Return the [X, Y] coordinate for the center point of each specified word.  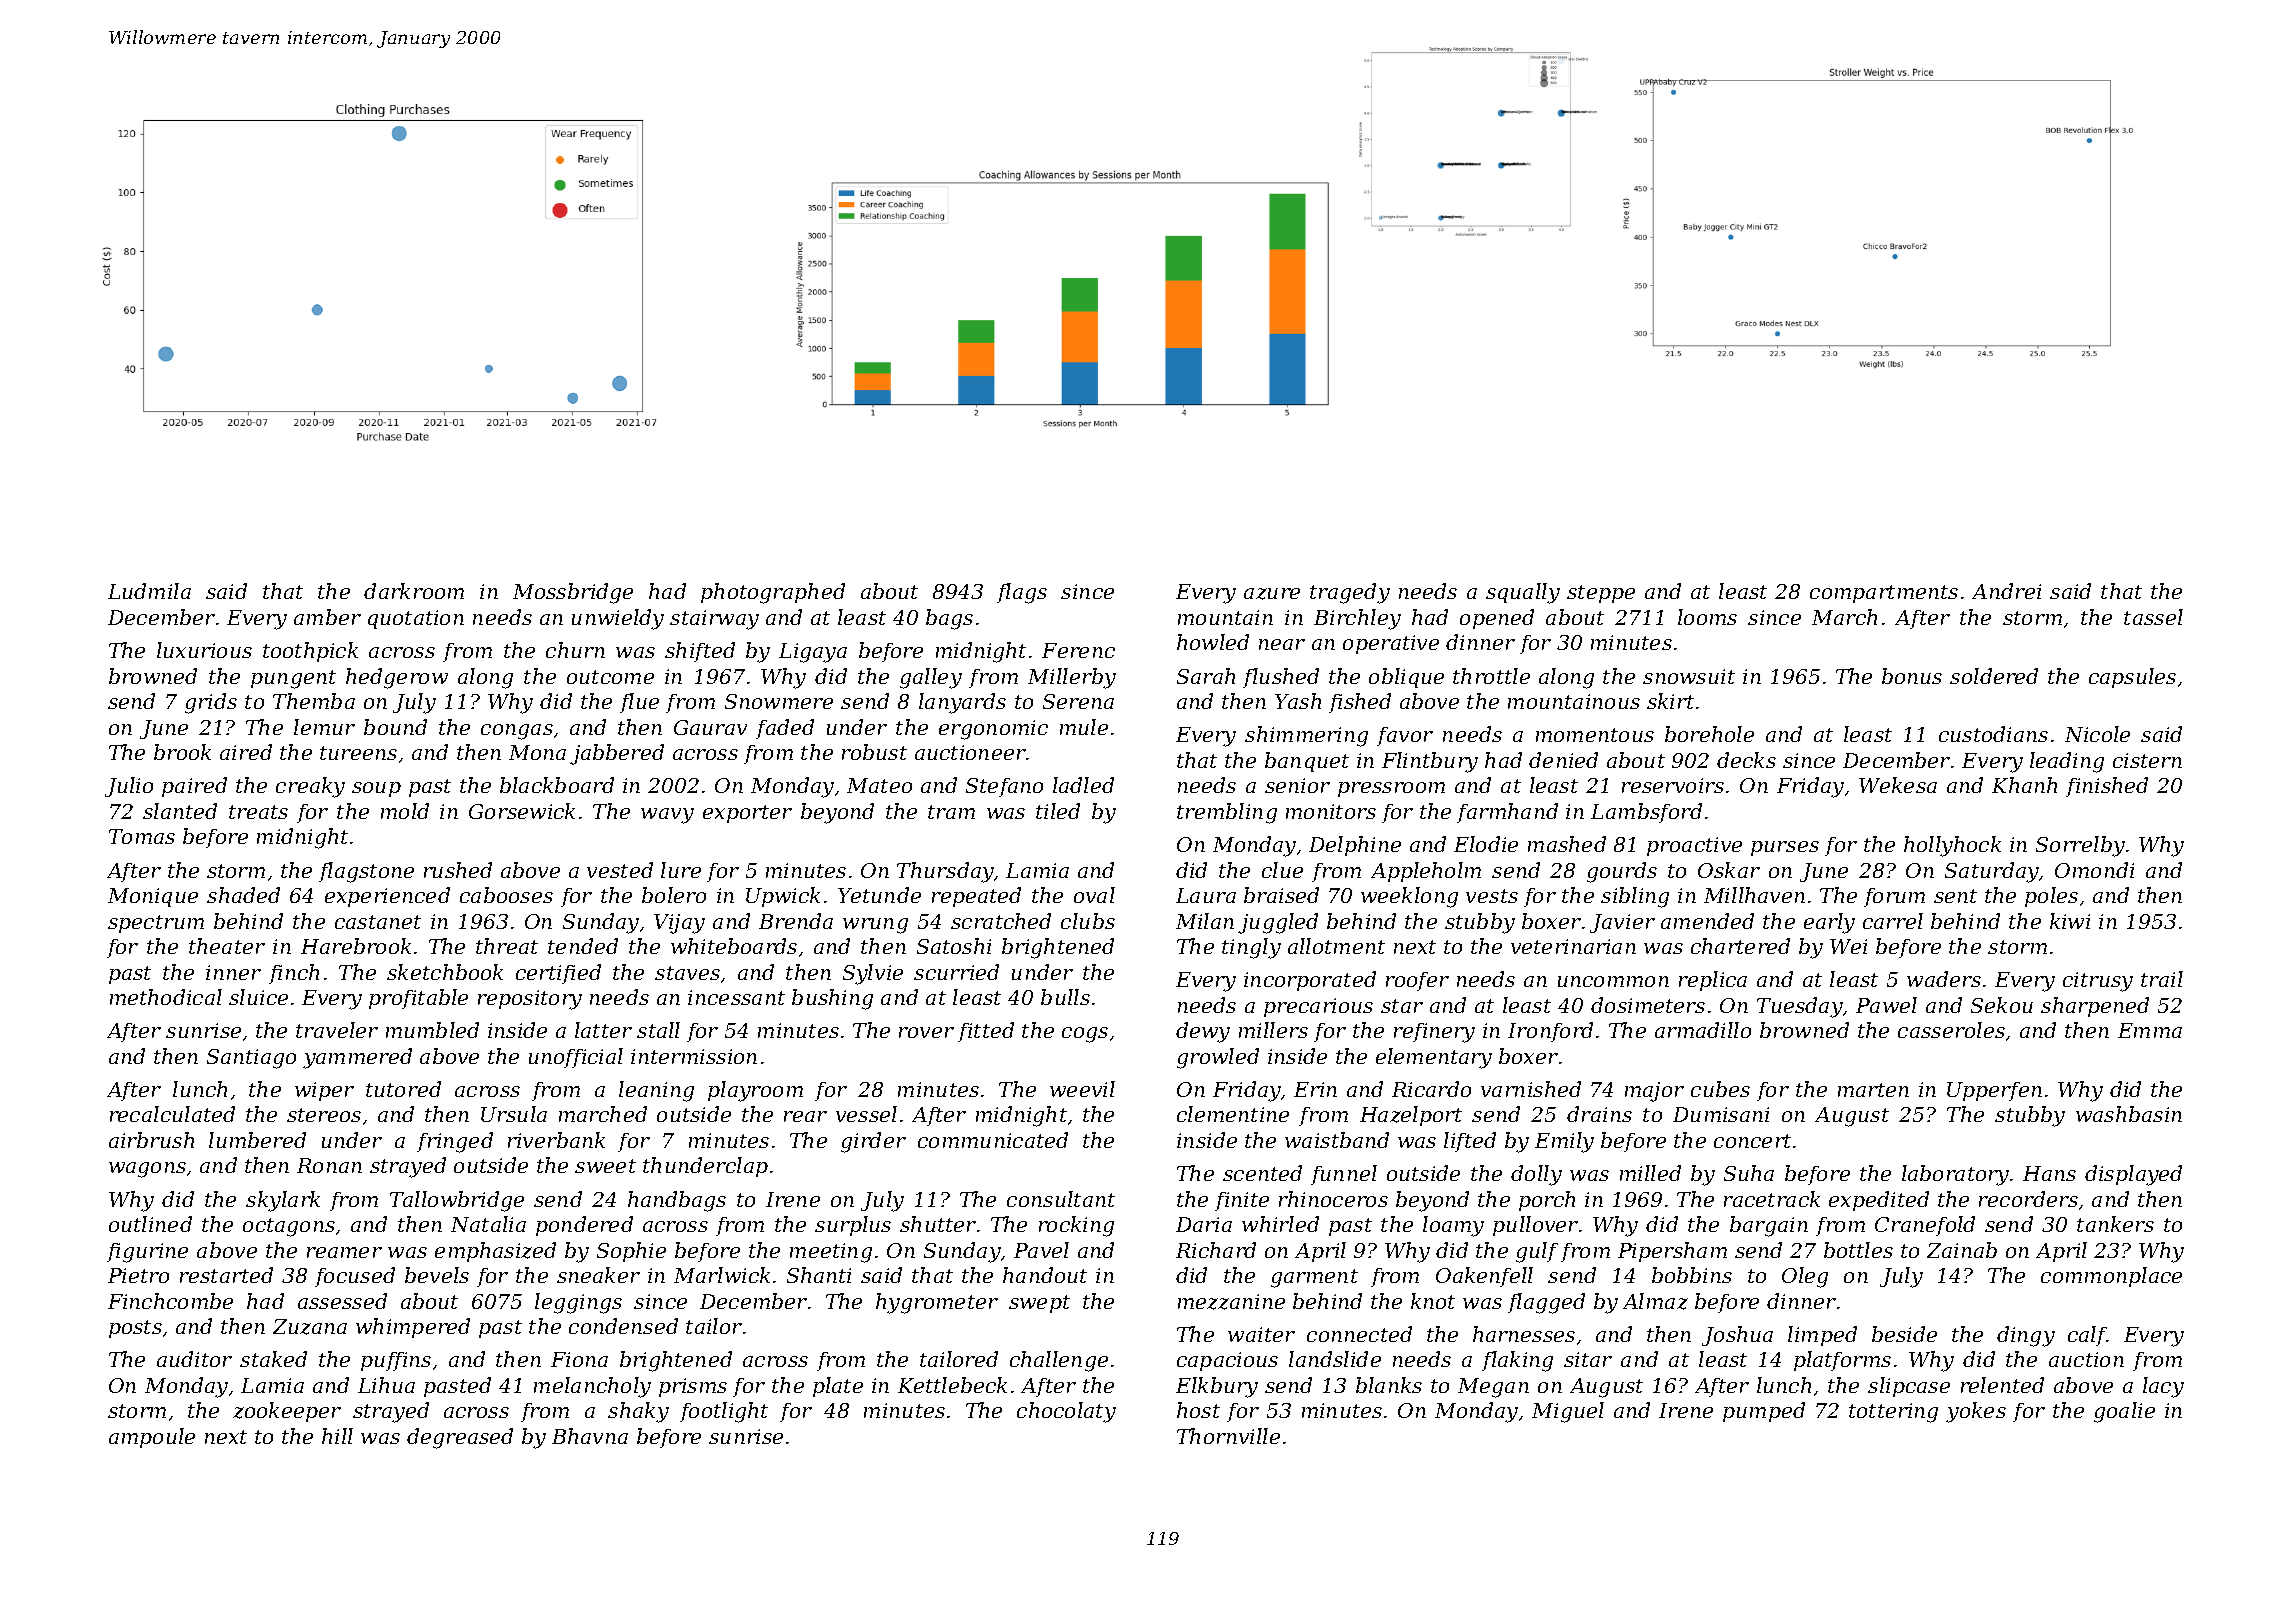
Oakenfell [1484, 1277]
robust [874, 752]
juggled [1278, 923]
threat [507, 946]
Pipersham [1672, 1252]
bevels [437, 1275]
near [1282, 644]
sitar [1588, 1359]
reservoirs [1673, 785]
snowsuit [1689, 676]
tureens [358, 753]
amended [1707, 921]
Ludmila [149, 591]
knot [1433, 1301]
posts [135, 1329]
